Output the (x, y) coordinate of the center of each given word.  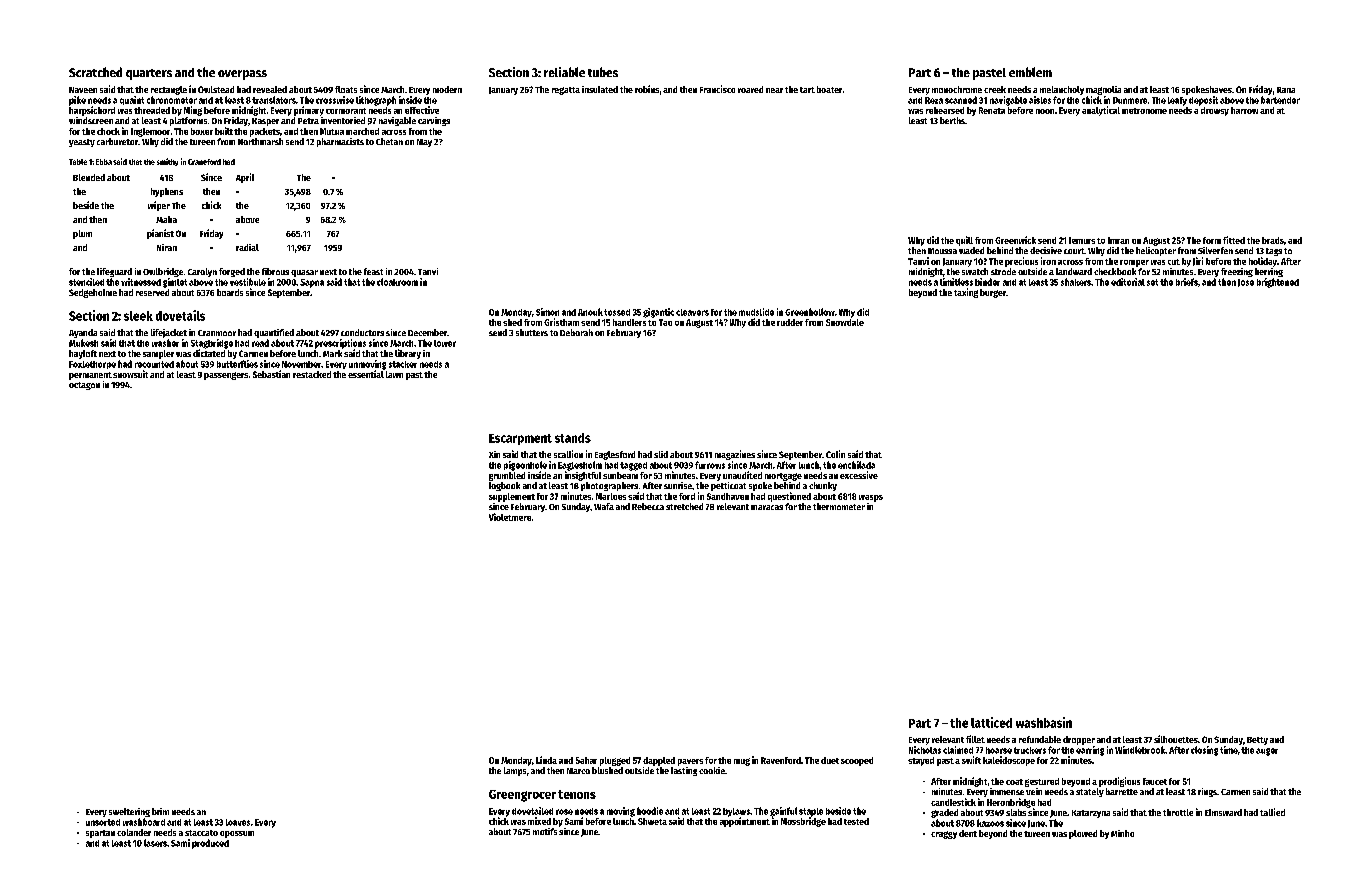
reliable (564, 72)
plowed (1083, 834)
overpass (242, 75)
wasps (871, 498)
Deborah (576, 332)
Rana (1286, 90)
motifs (545, 831)
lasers (155, 843)
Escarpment (520, 439)
